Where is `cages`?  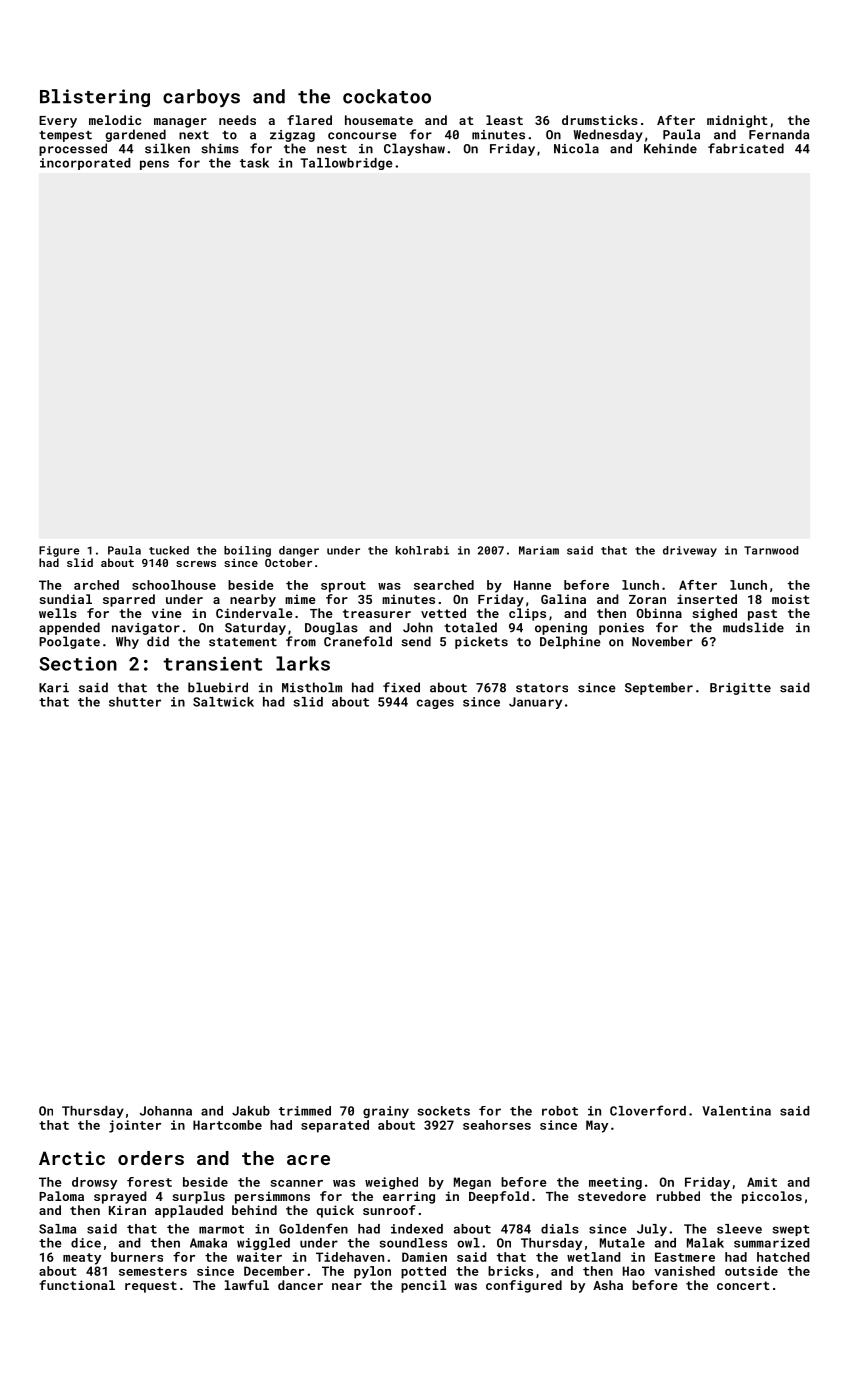
cages is located at coordinates (435, 704).
